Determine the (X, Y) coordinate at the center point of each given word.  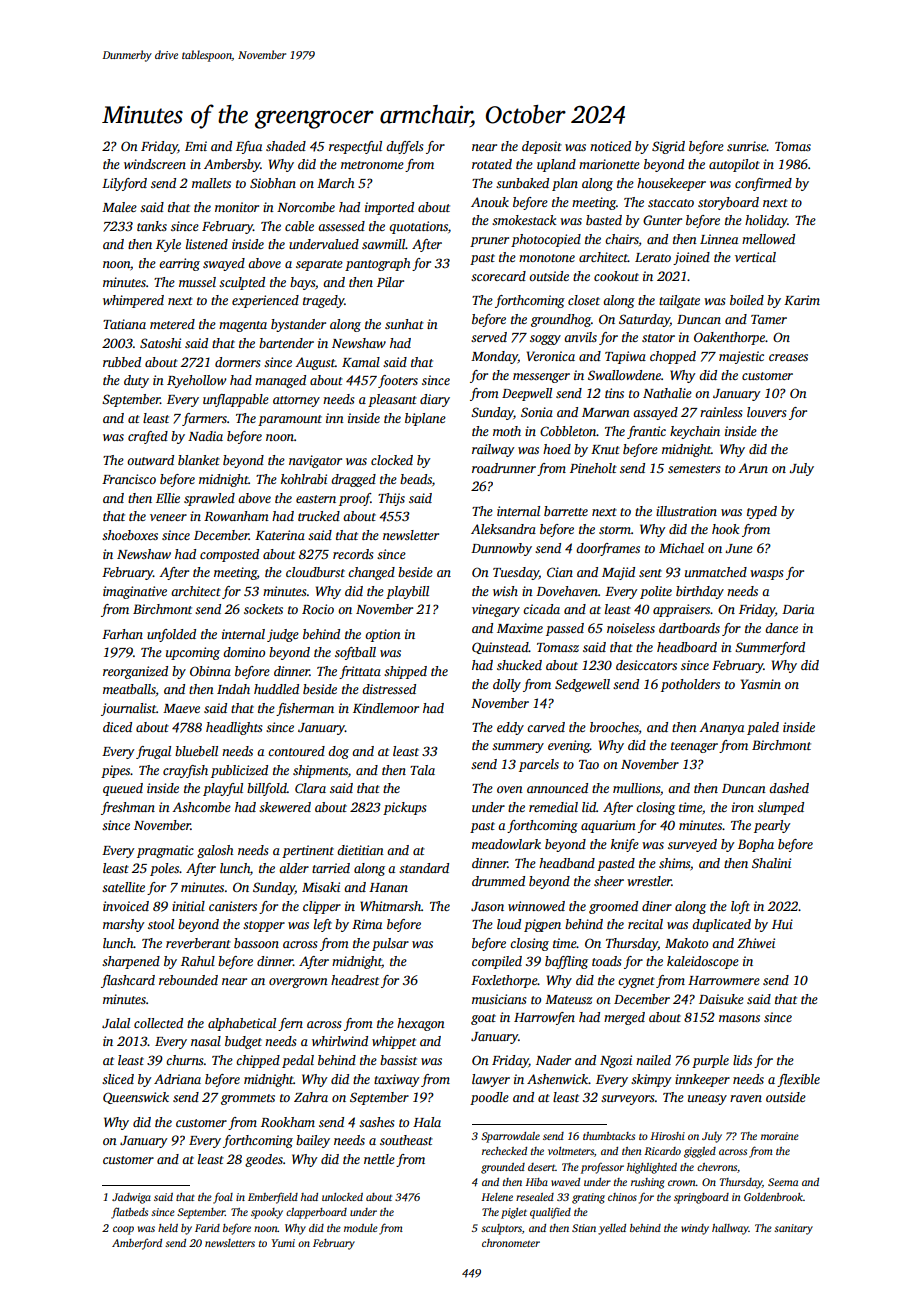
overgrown (298, 983)
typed (762, 512)
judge (283, 635)
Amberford (137, 1244)
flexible (798, 1080)
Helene (497, 1197)
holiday (766, 221)
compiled (497, 962)
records (353, 554)
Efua (249, 147)
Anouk (490, 202)
